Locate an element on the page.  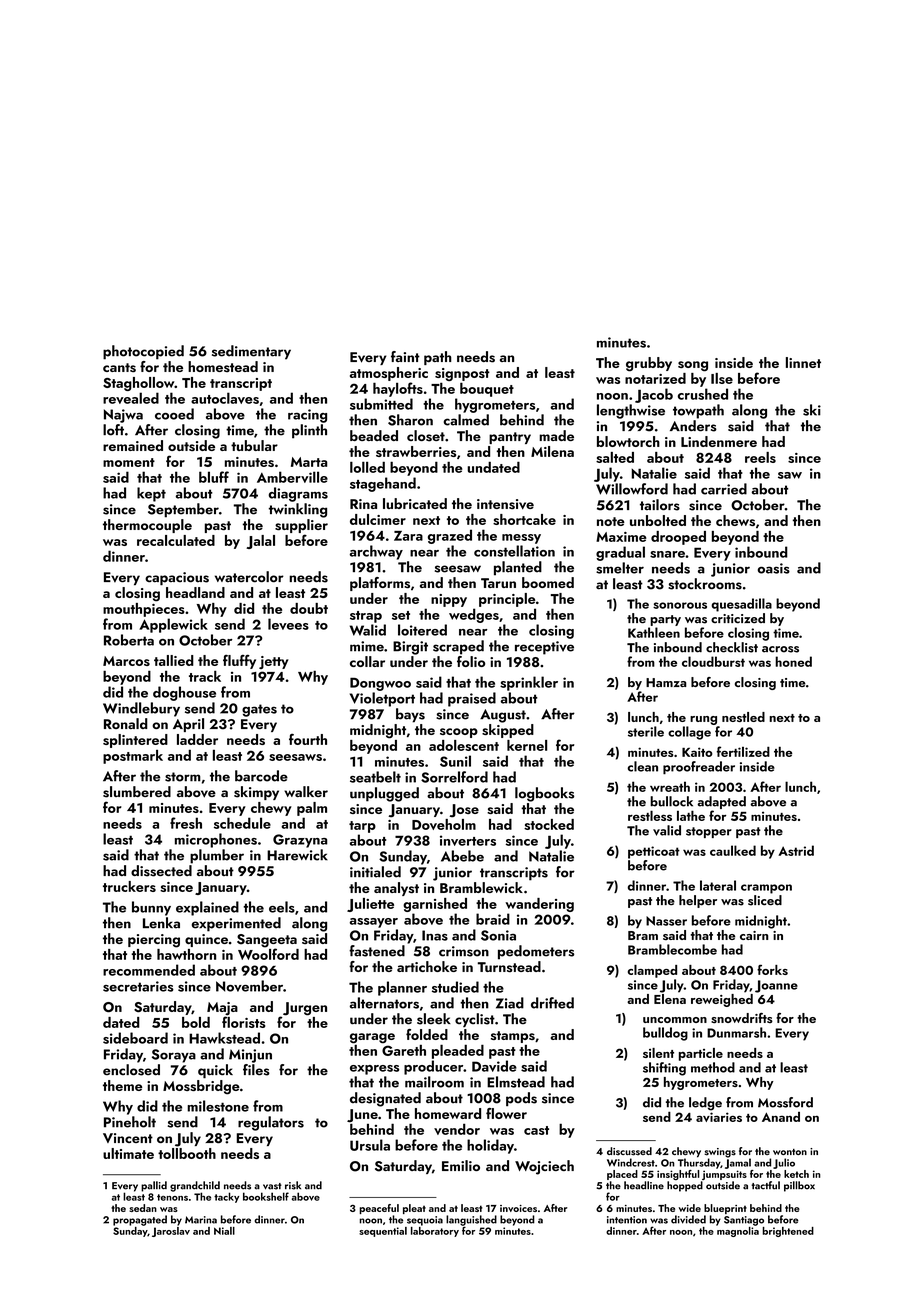
linnet is located at coordinates (803, 362).
